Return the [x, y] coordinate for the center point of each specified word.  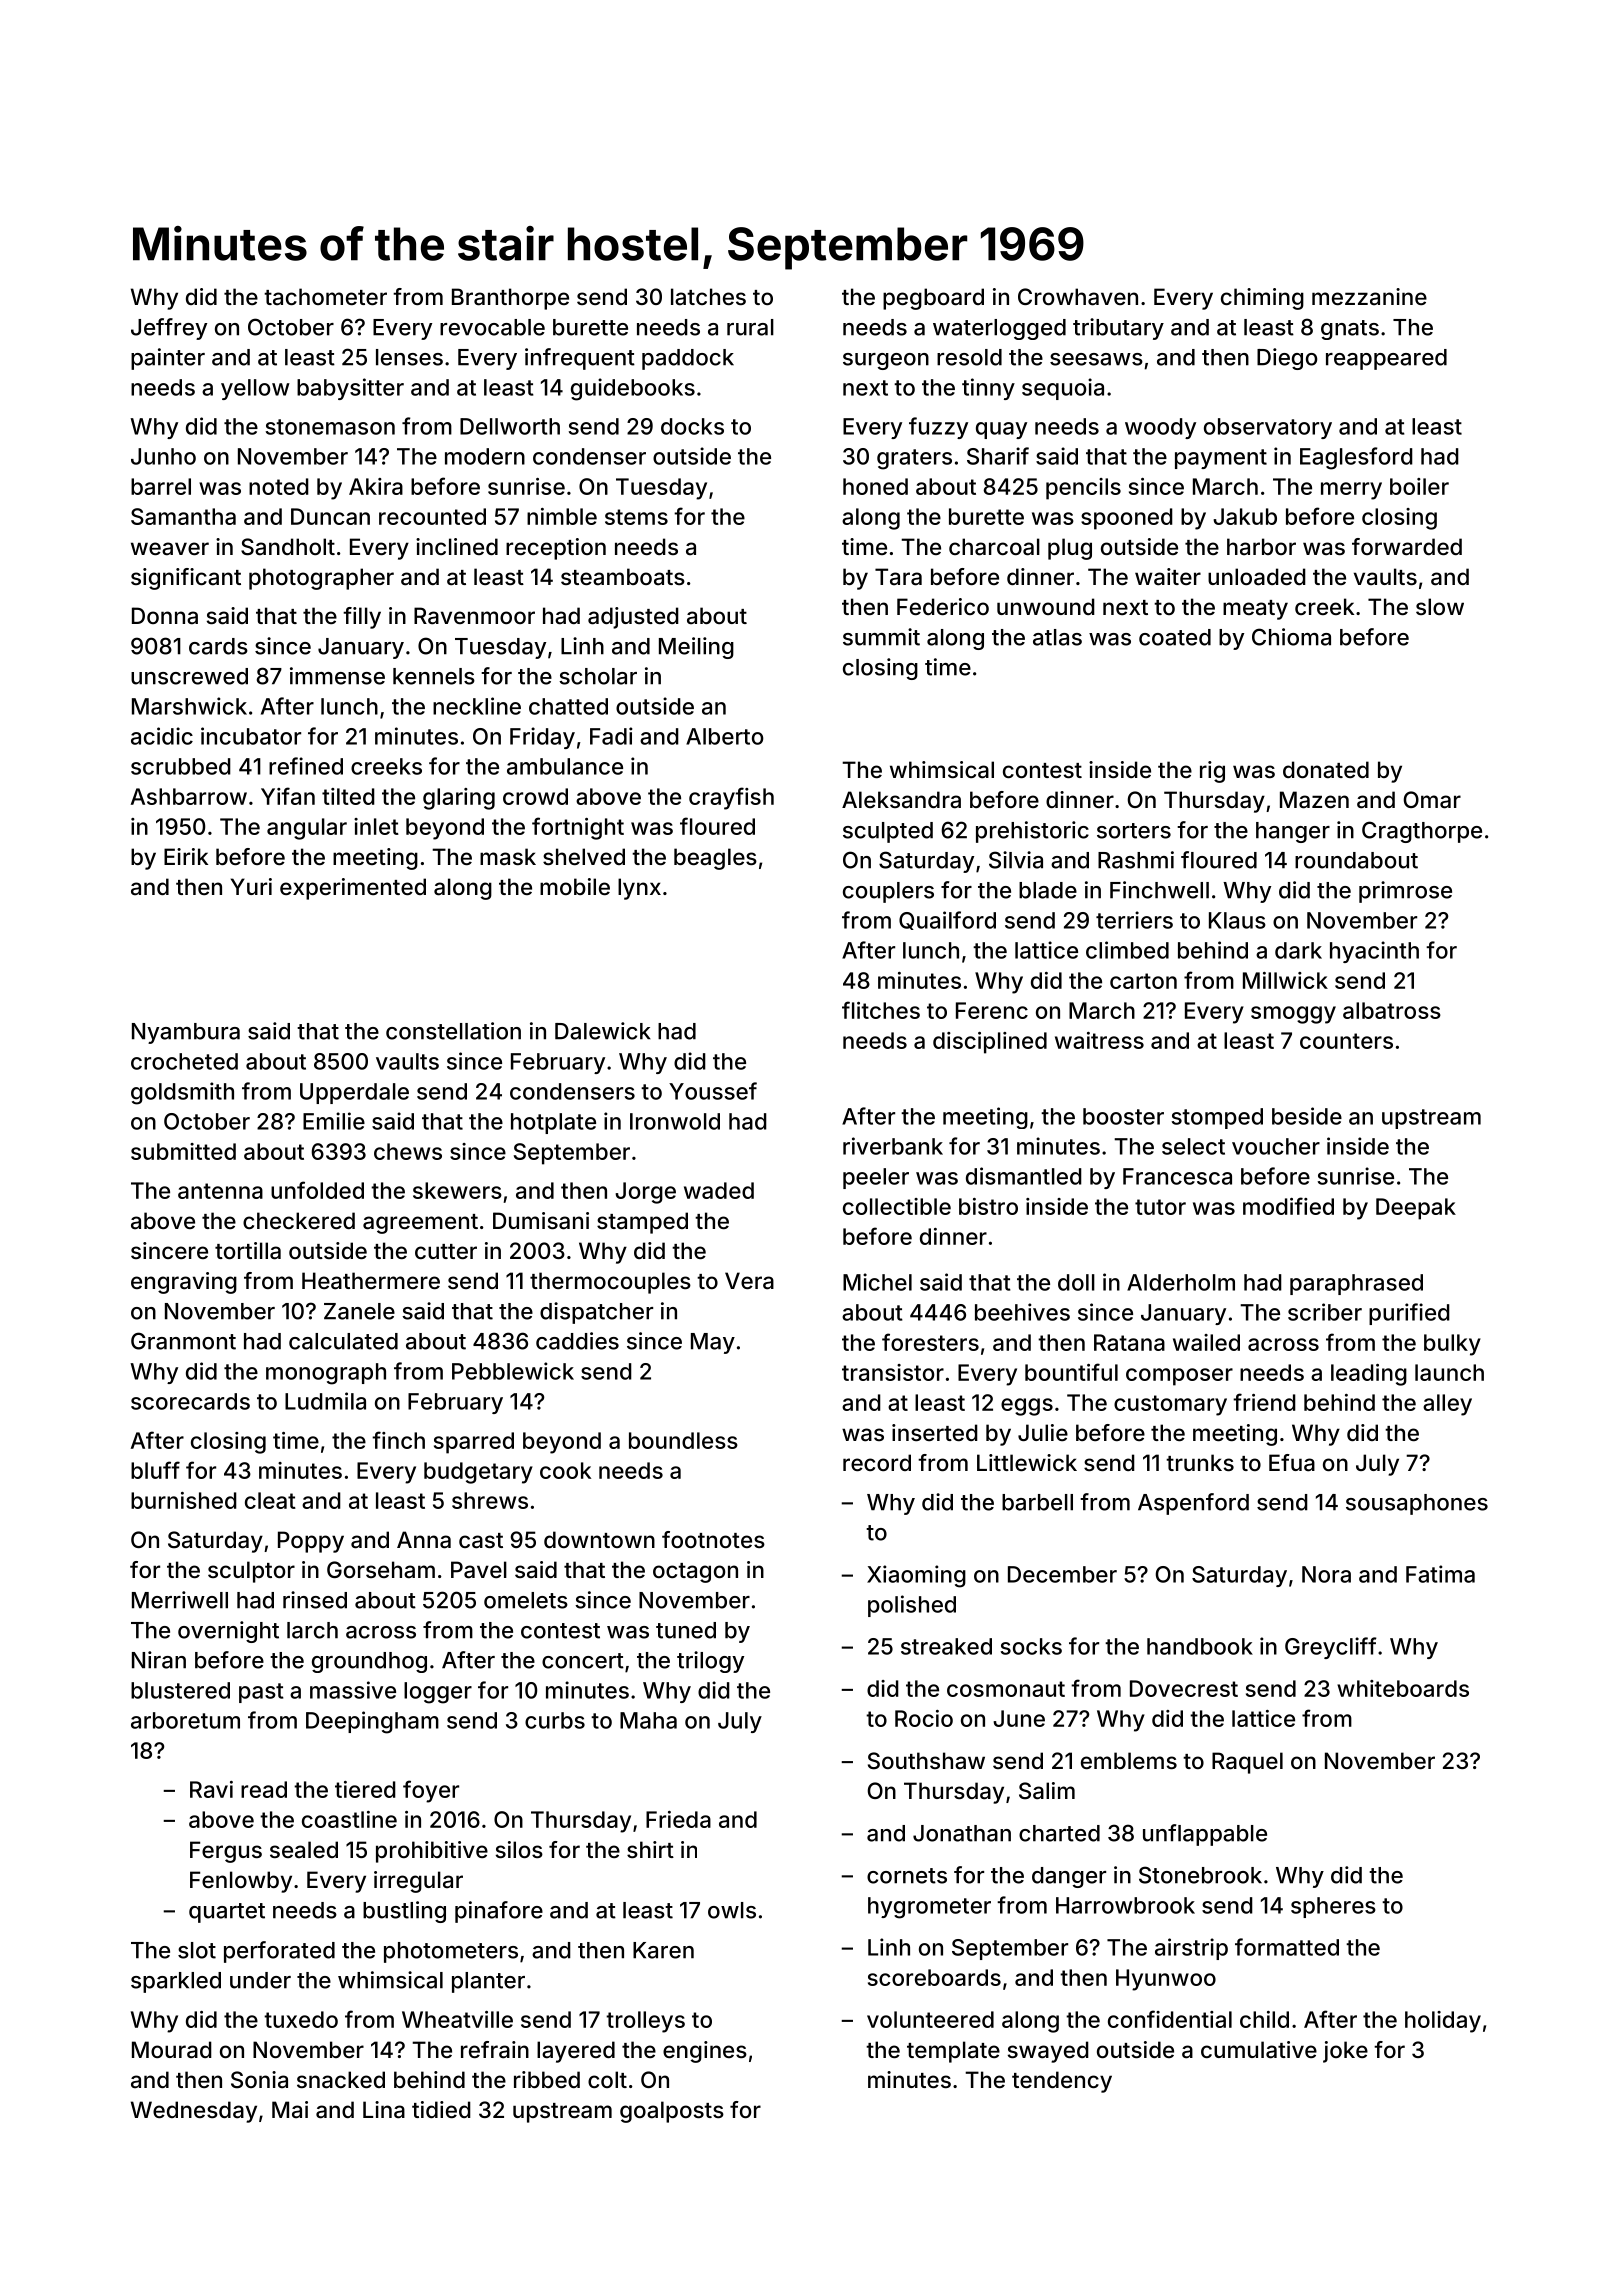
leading [1369, 1375]
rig [1212, 772]
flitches [881, 1010]
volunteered [930, 2019]
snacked [341, 2080]
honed [875, 486]
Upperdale [354, 1093]
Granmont [183, 1341]
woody [1160, 428]
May [713, 1343]
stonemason [330, 427]
